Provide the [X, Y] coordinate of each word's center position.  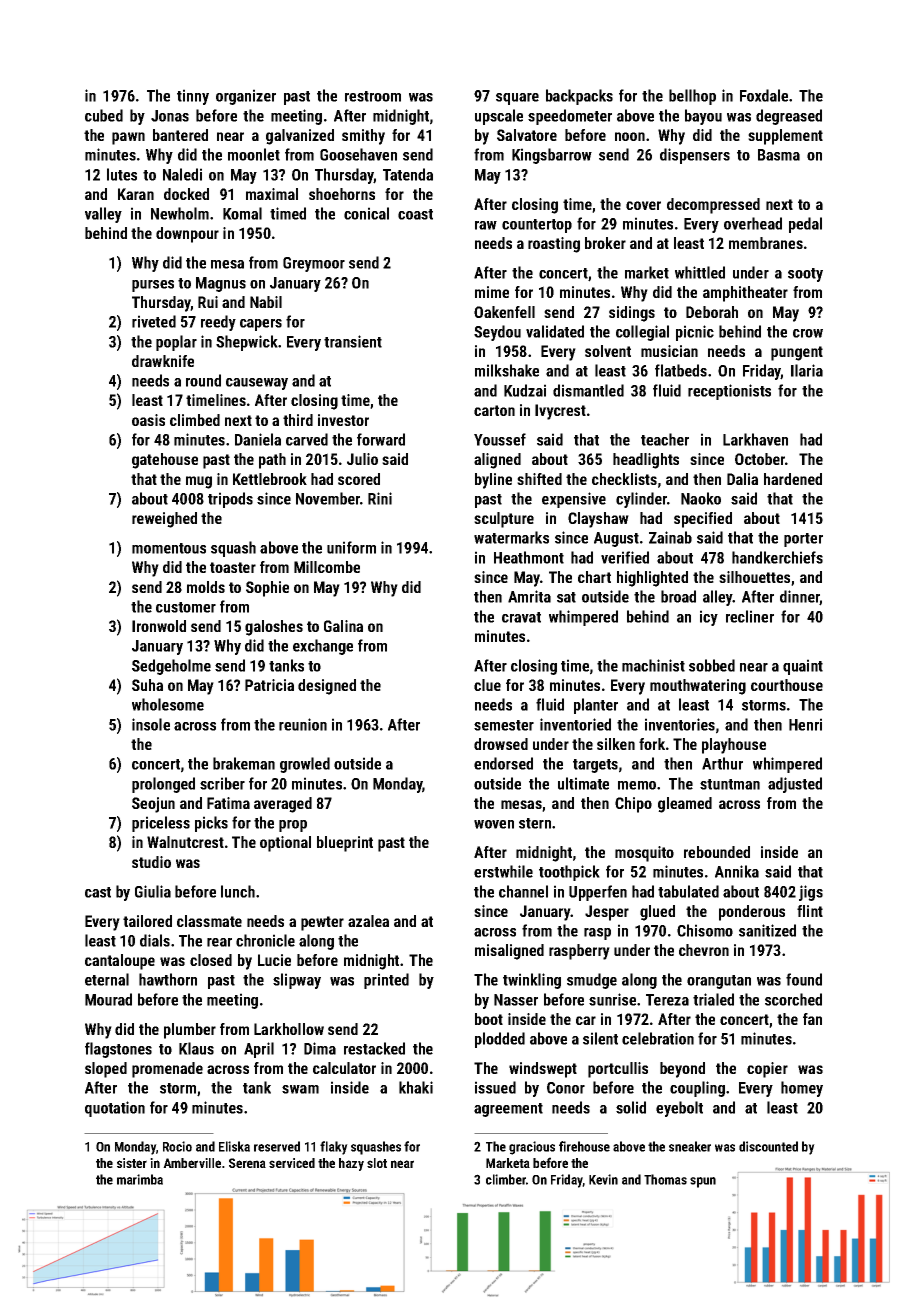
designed [327, 687]
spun [703, 1182]
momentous [169, 548]
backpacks [579, 97]
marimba [140, 1179]
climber [506, 1179]
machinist [653, 665]
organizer [246, 97]
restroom [373, 96]
